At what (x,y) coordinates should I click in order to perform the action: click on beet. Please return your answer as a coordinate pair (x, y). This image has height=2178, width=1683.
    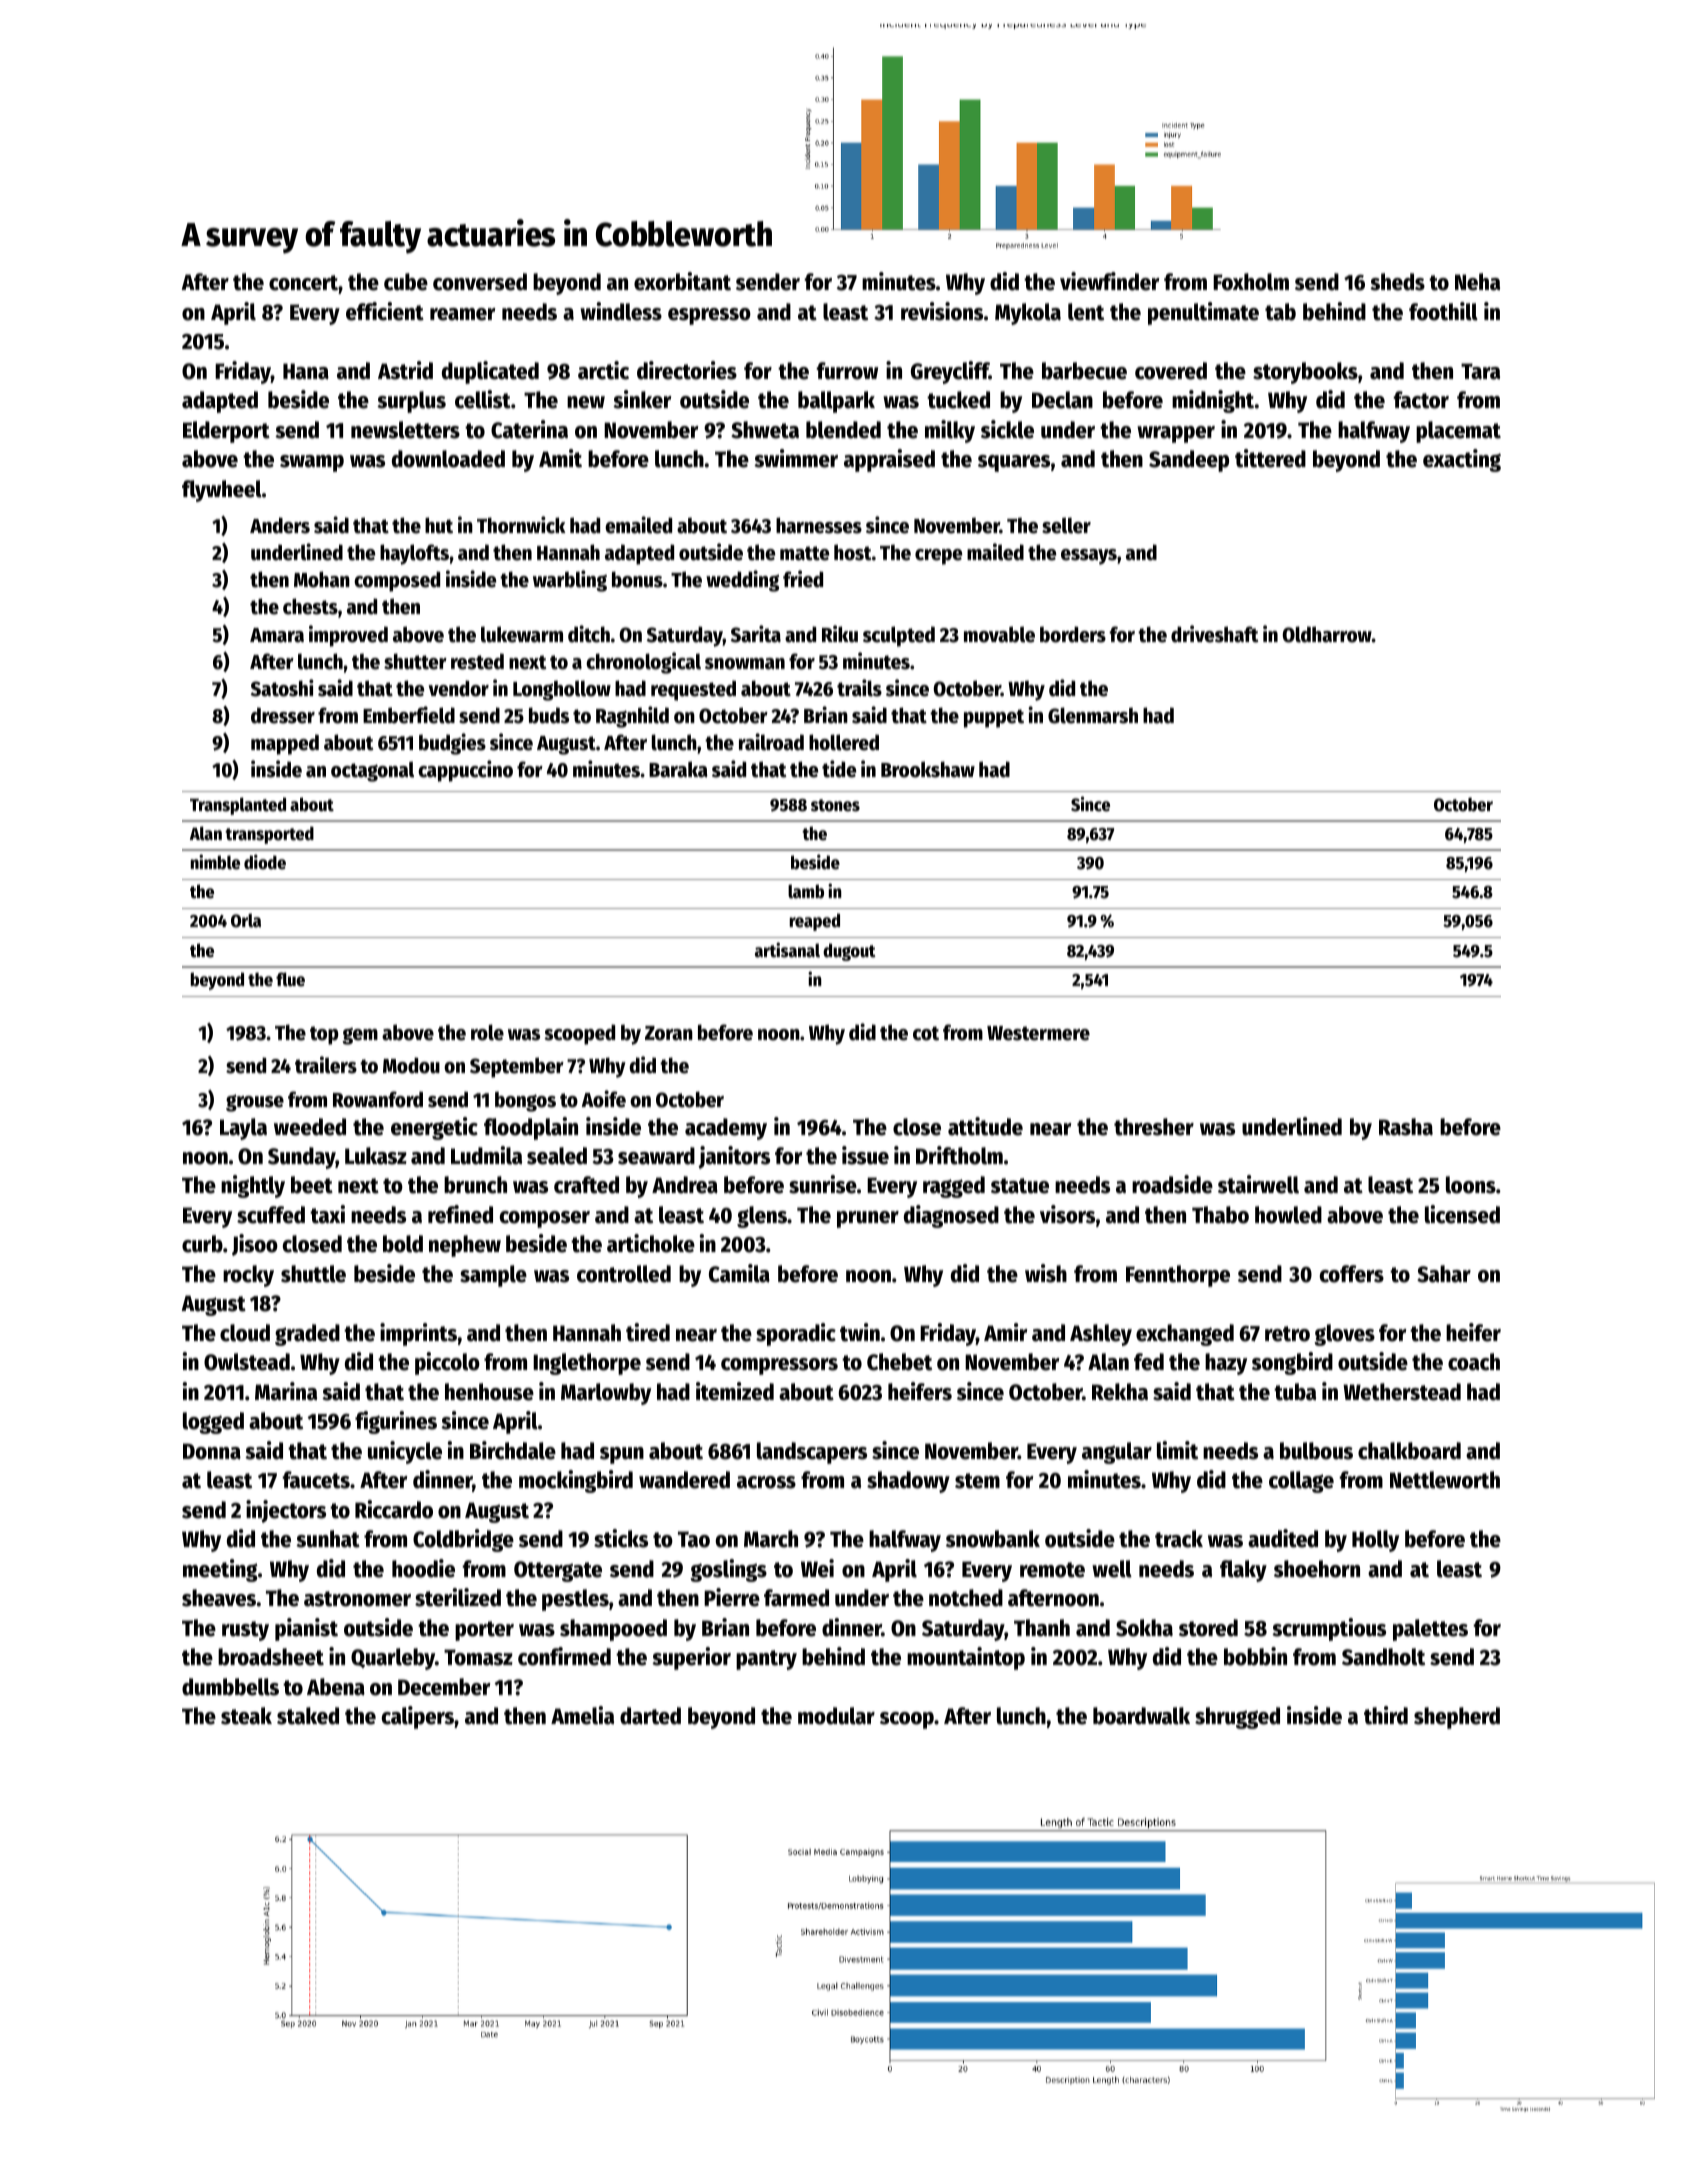
    Looking at the image, I should click on (312, 1185).
